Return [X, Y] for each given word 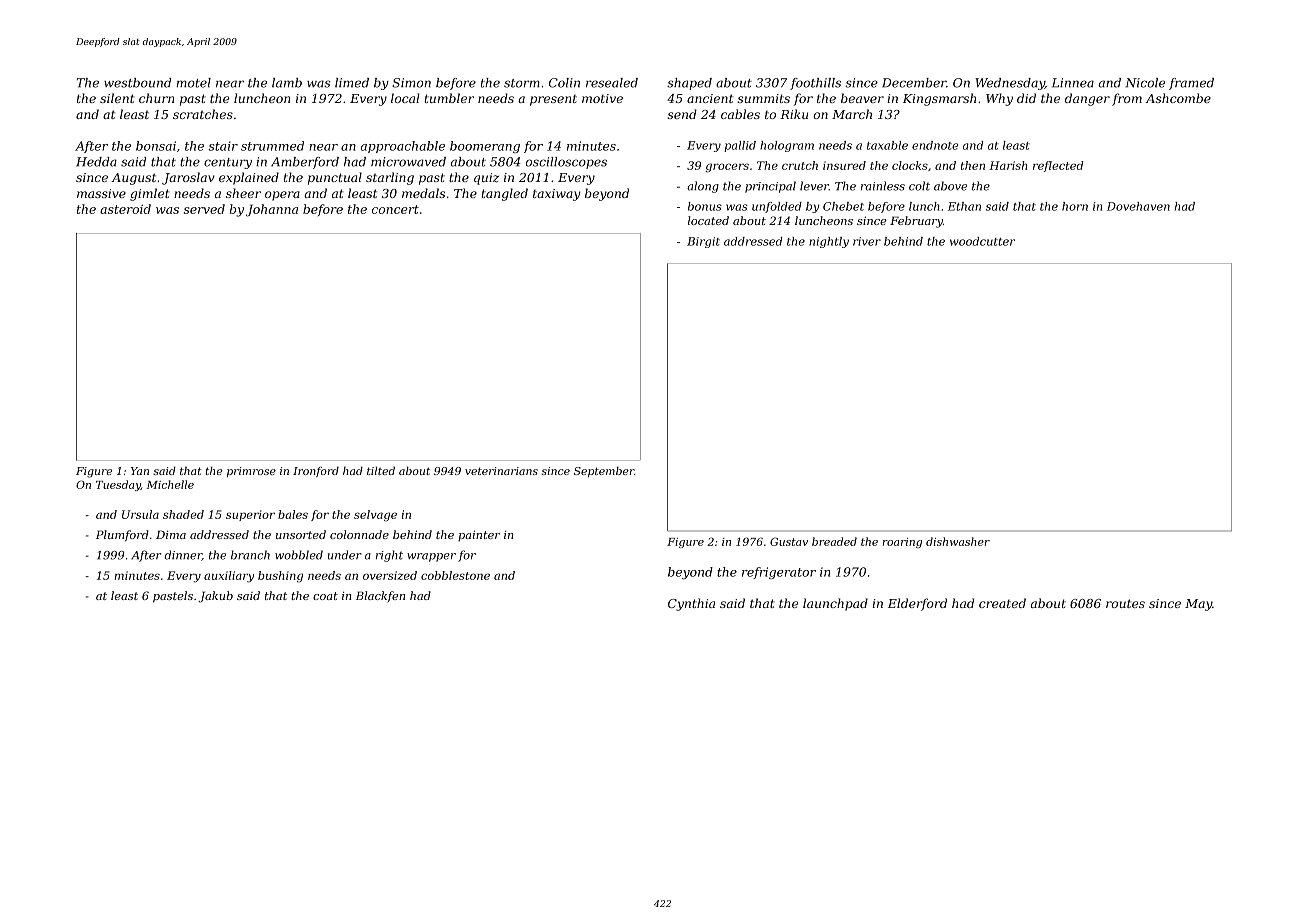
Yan [140, 471]
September [604, 471]
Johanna [272, 210]
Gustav [789, 541]
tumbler [449, 98]
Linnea [1073, 83]
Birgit [703, 242]
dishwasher [958, 541]
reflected [1058, 166]
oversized [390, 575]
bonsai [156, 146]
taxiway [557, 195]
